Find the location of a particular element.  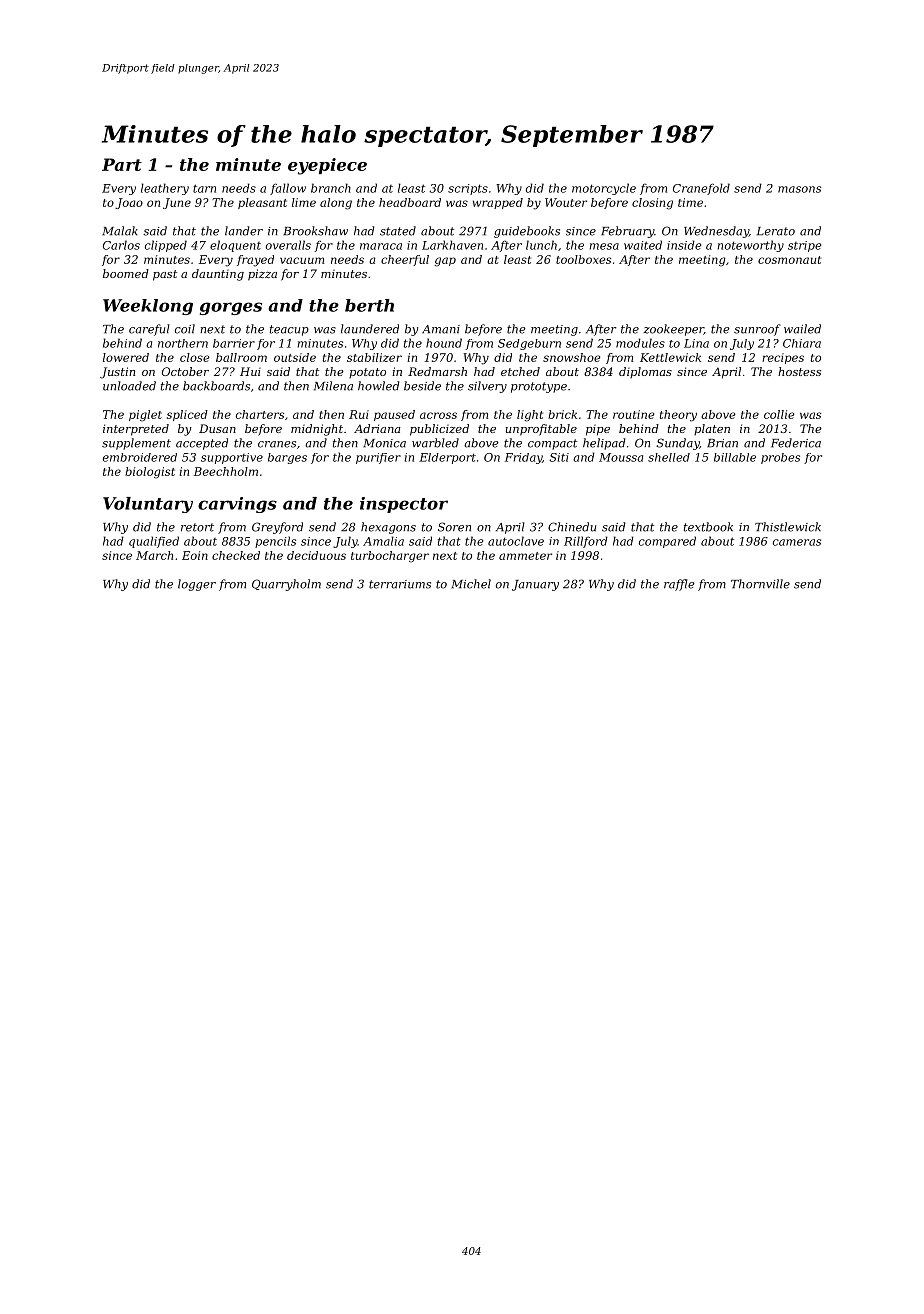

recipes is located at coordinates (783, 358).
